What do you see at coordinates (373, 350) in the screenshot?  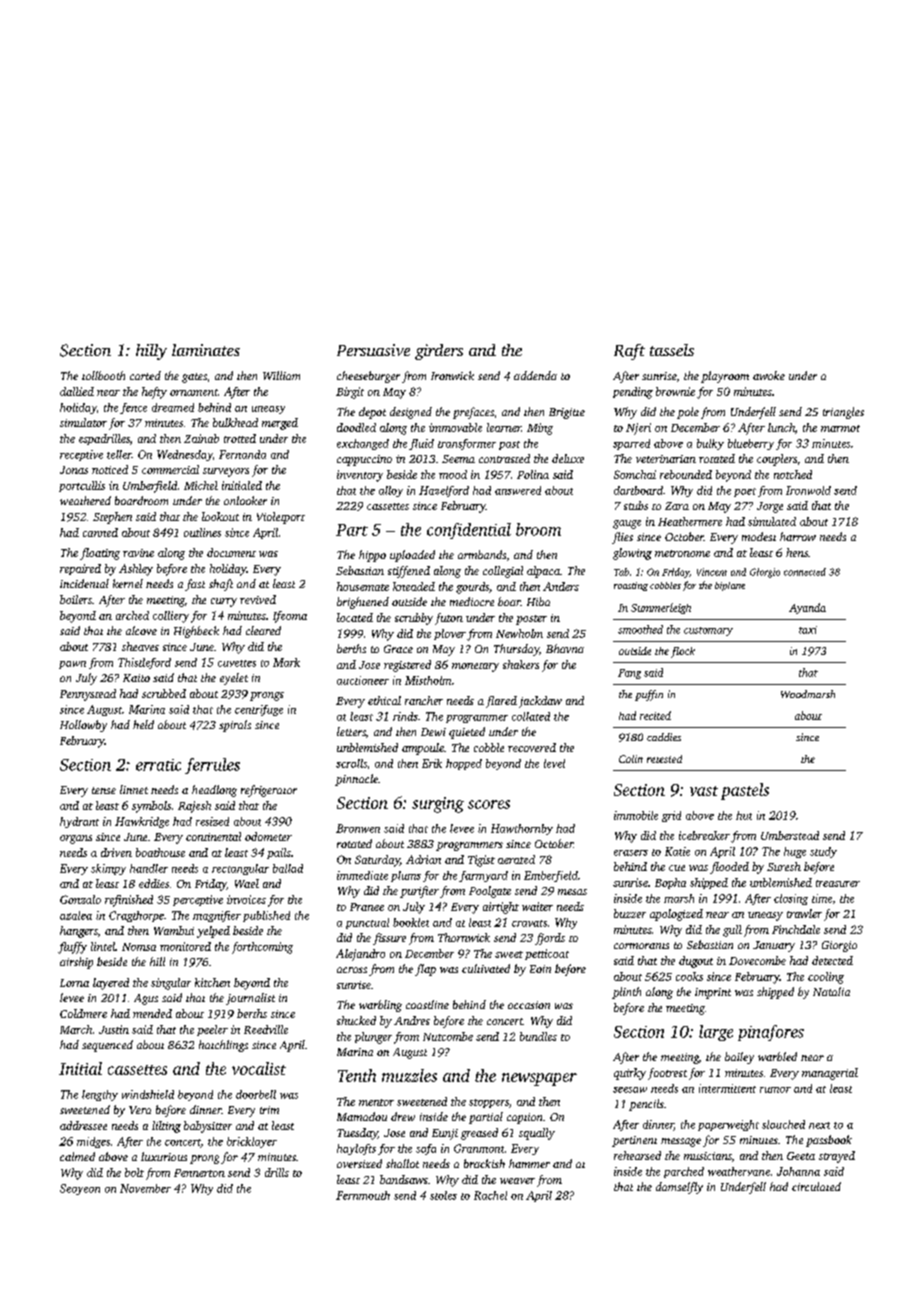 I see `Persuasive` at bounding box center [373, 350].
